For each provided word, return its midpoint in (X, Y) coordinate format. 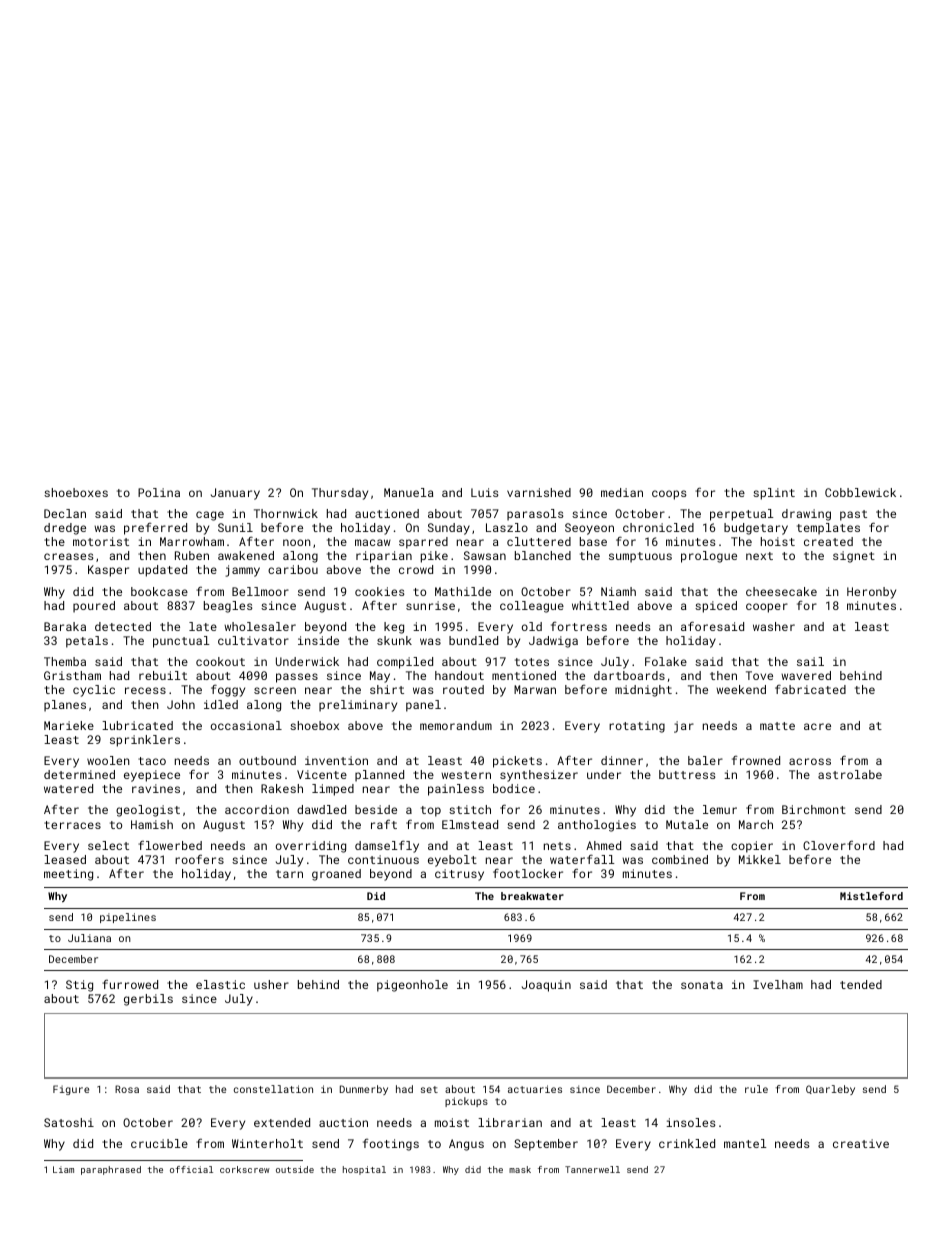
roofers (199, 859)
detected (123, 626)
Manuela (408, 492)
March (756, 824)
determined (79, 774)
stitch (470, 809)
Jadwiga (553, 642)
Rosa (127, 1089)
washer (774, 626)
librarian (510, 1122)
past (853, 515)
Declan (65, 513)
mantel (745, 1143)
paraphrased (111, 1170)
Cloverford (839, 845)
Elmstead (470, 824)
